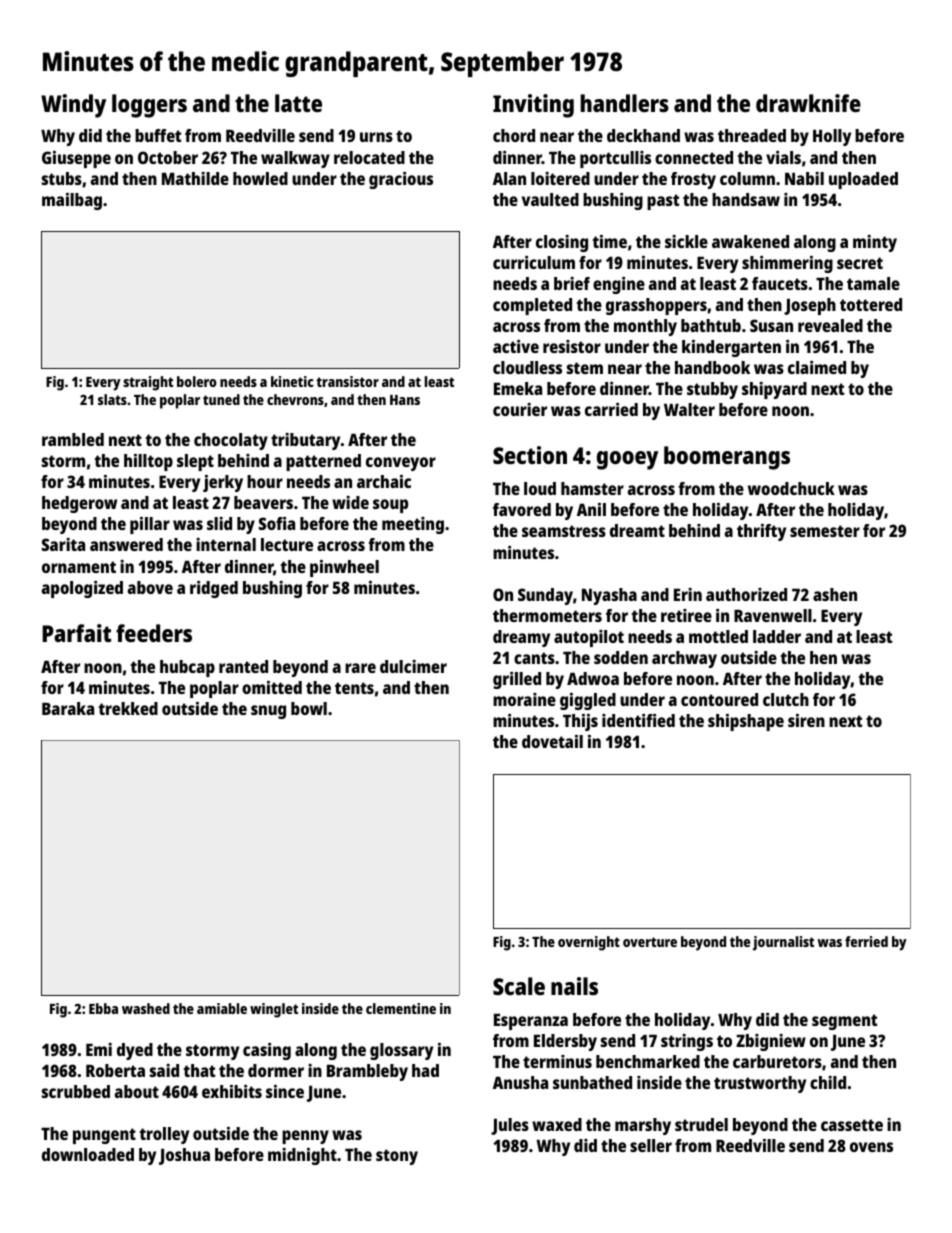 The height and width of the image is (1233, 952). What do you see at coordinates (533, 106) in the image?
I see `Inviting` at bounding box center [533, 106].
